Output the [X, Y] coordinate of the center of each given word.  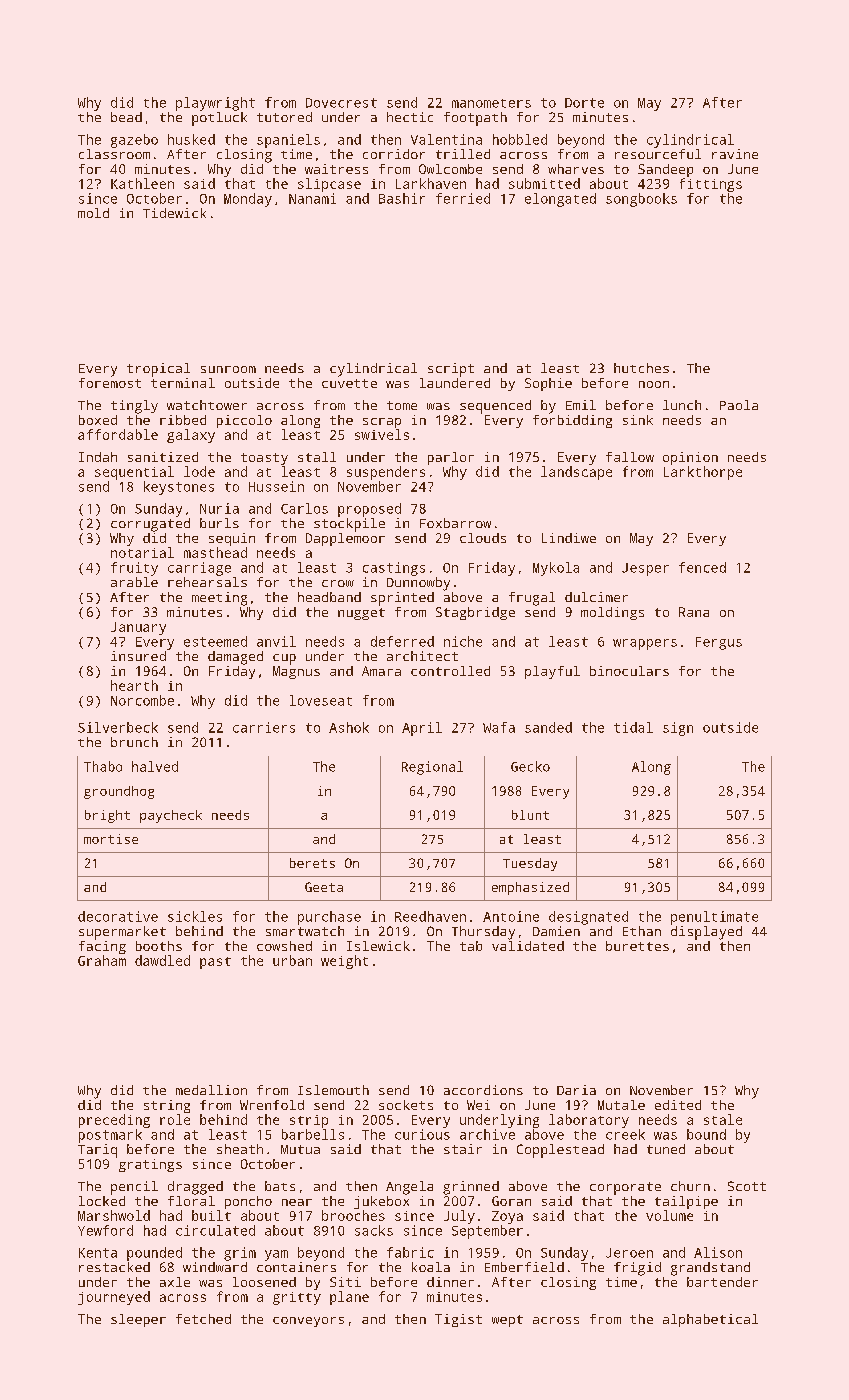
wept [507, 1321]
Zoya [507, 1217]
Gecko [530, 766]
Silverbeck [118, 727]
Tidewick [174, 213]
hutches [641, 368]
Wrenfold [272, 1105]
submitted [544, 183]
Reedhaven [430, 916]
